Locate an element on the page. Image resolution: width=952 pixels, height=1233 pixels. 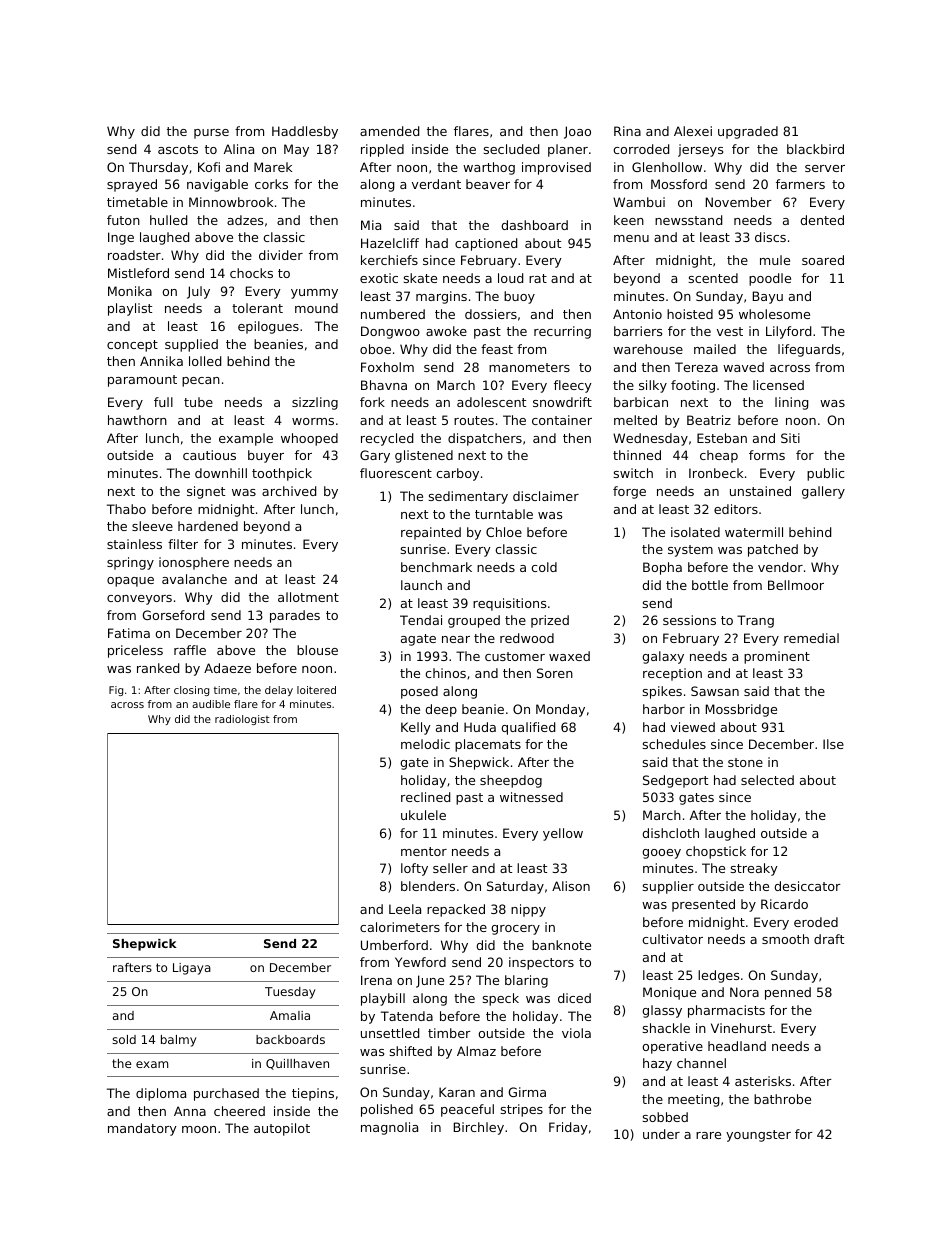
paramount is located at coordinates (142, 381).
